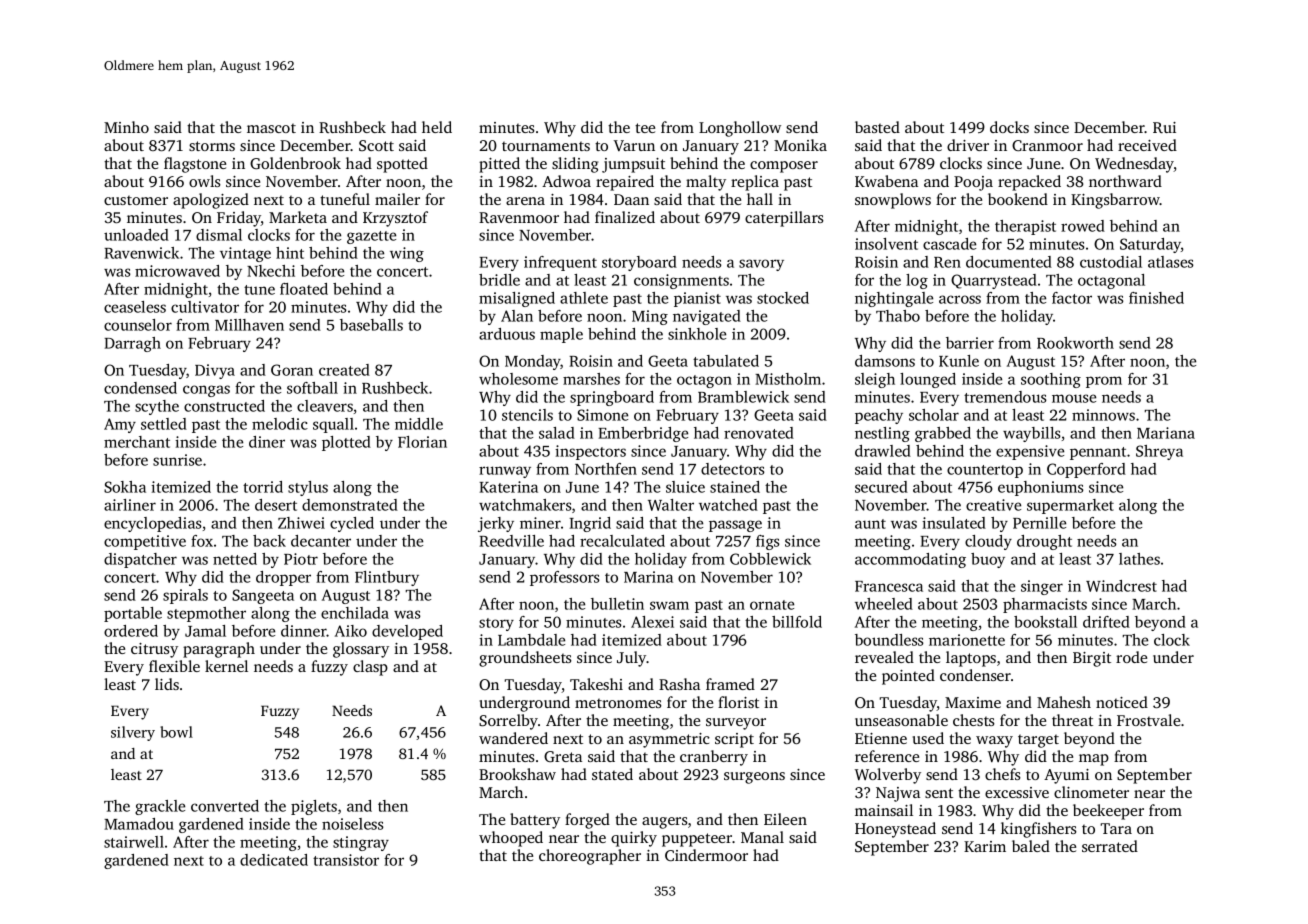 The height and width of the image is (924, 1308). I want to click on across, so click(960, 299).
